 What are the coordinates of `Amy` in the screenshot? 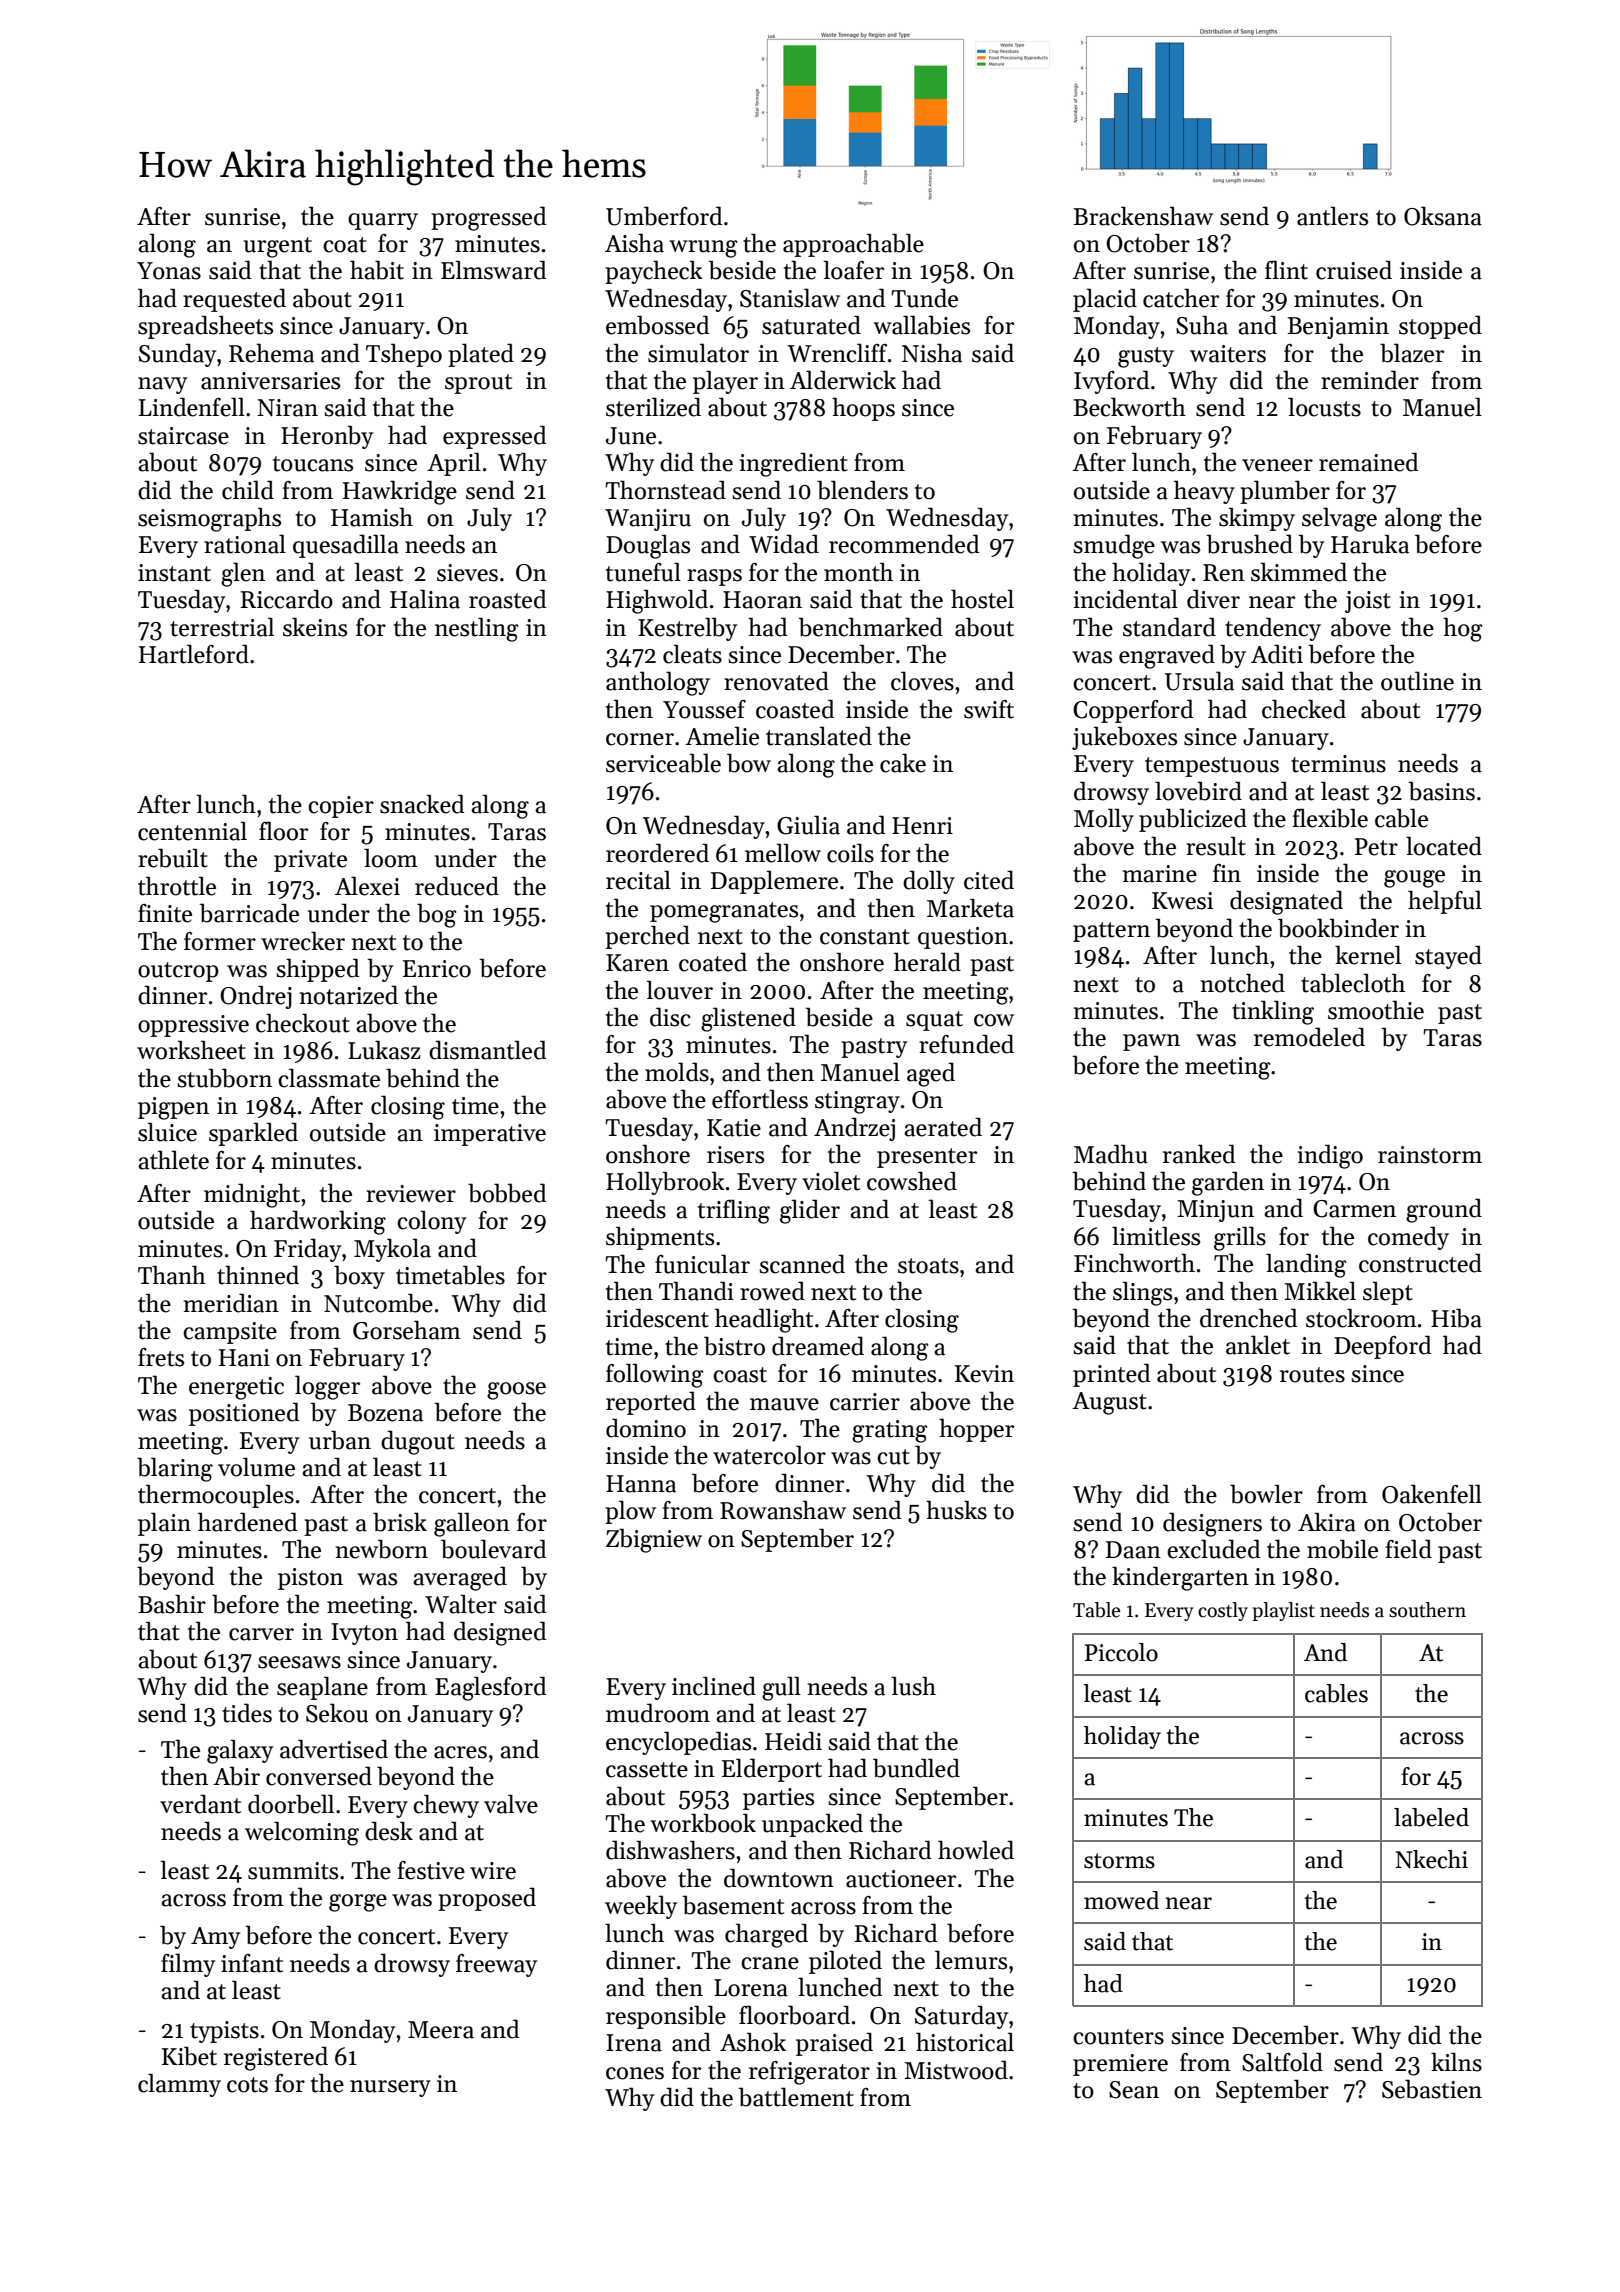 It's located at (215, 1938).
